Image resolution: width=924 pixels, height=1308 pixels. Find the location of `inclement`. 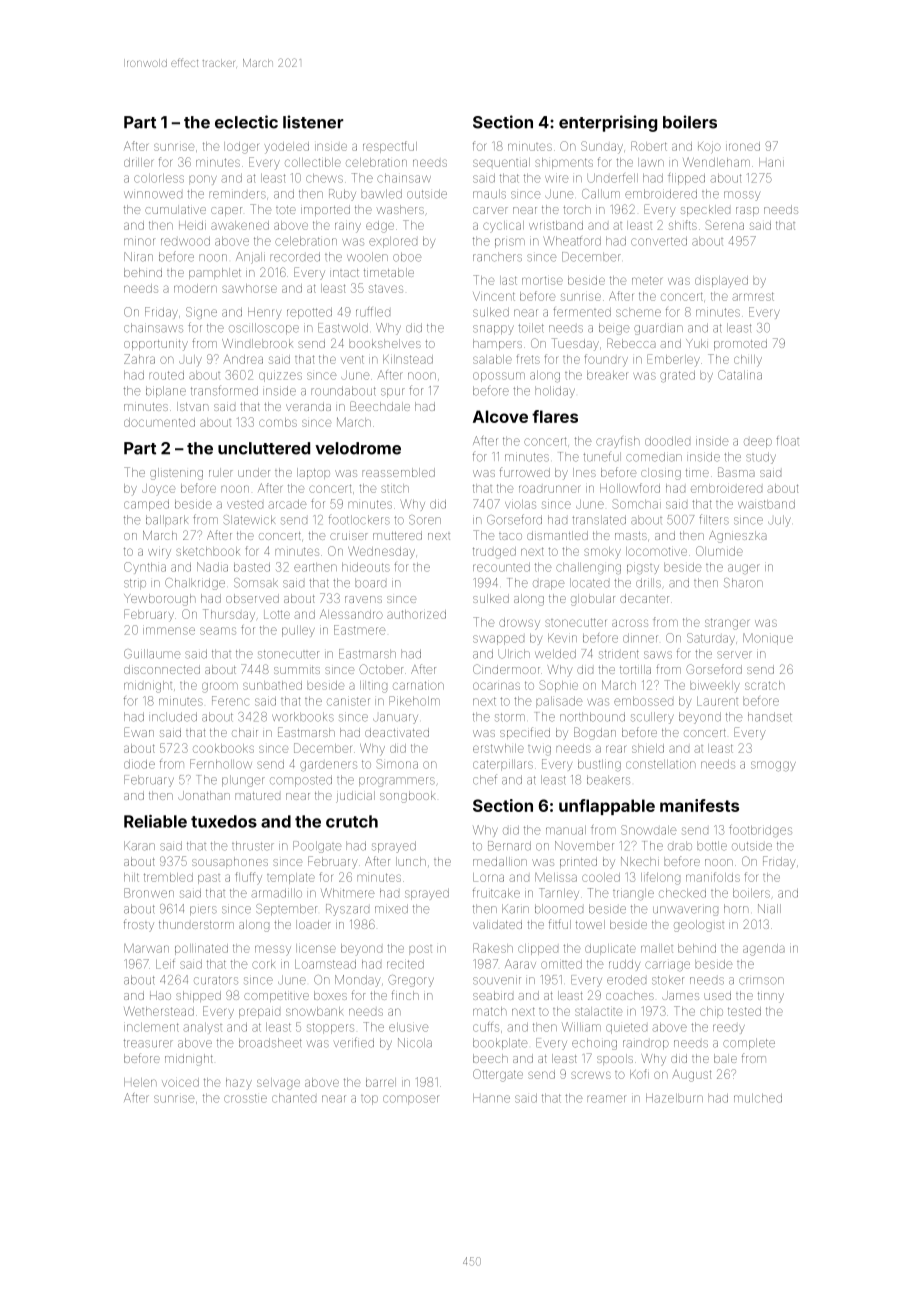

inclement is located at coordinates (151, 1027).
